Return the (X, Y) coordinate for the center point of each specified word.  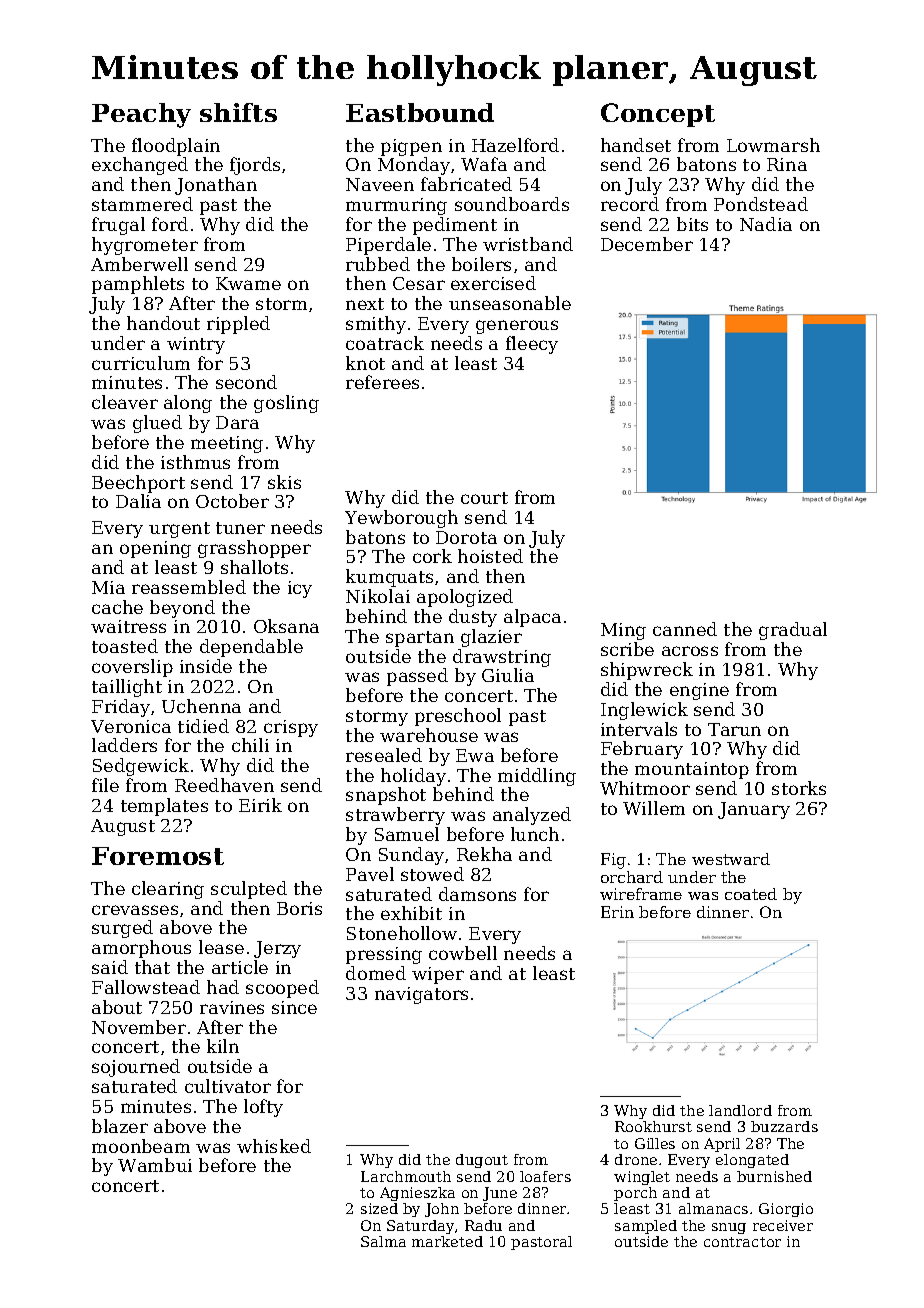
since (294, 1007)
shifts (238, 112)
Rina (787, 164)
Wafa (484, 164)
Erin (617, 912)
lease (221, 947)
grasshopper (254, 549)
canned (685, 629)
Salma (383, 1241)
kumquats (389, 578)
